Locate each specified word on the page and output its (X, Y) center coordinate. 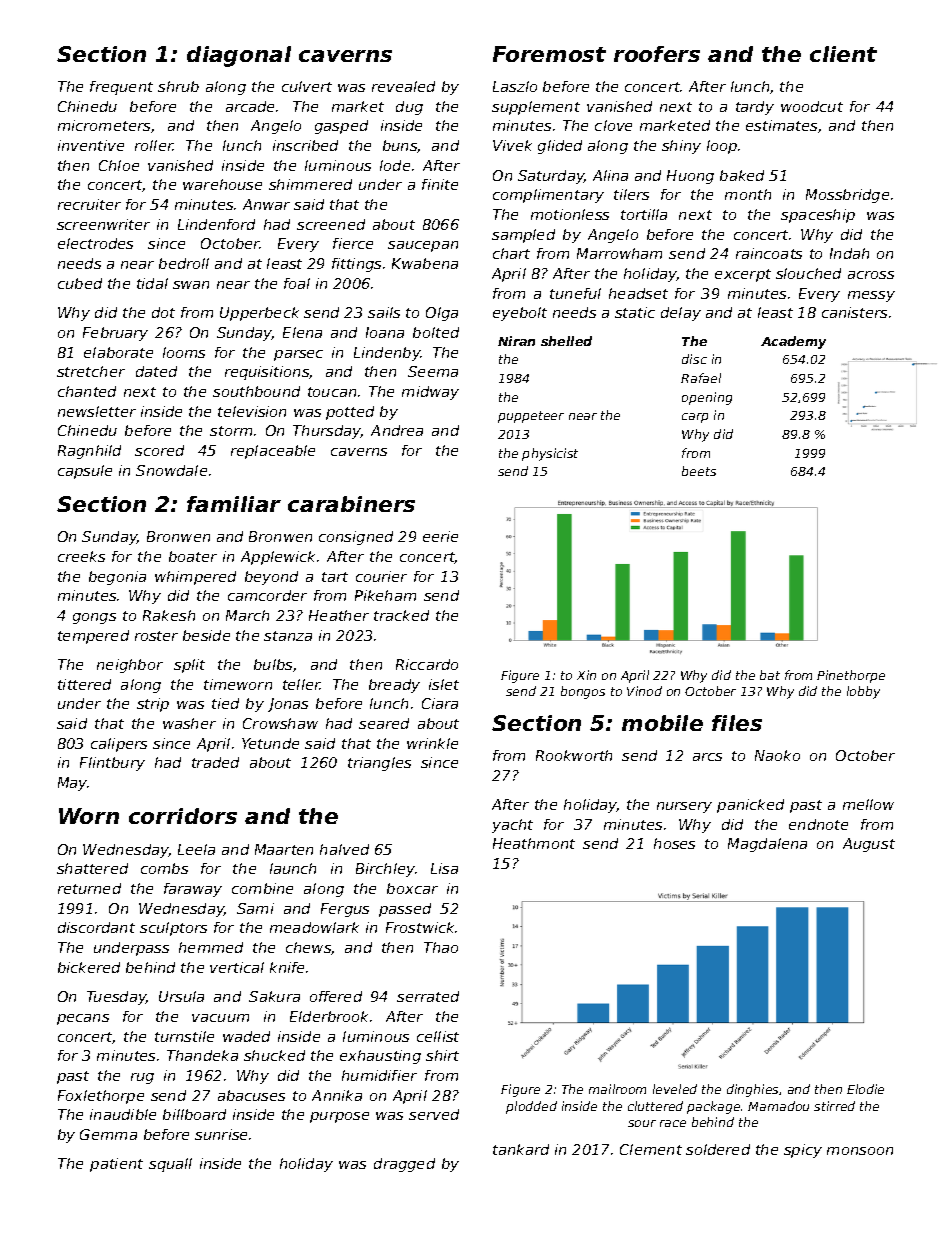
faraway (193, 890)
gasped (341, 127)
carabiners (351, 504)
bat (770, 675)
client (843, 54)
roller (154, 145)
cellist (438, 1036)
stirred (834, 1106)
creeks (81, 556)
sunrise (221, 1134)
